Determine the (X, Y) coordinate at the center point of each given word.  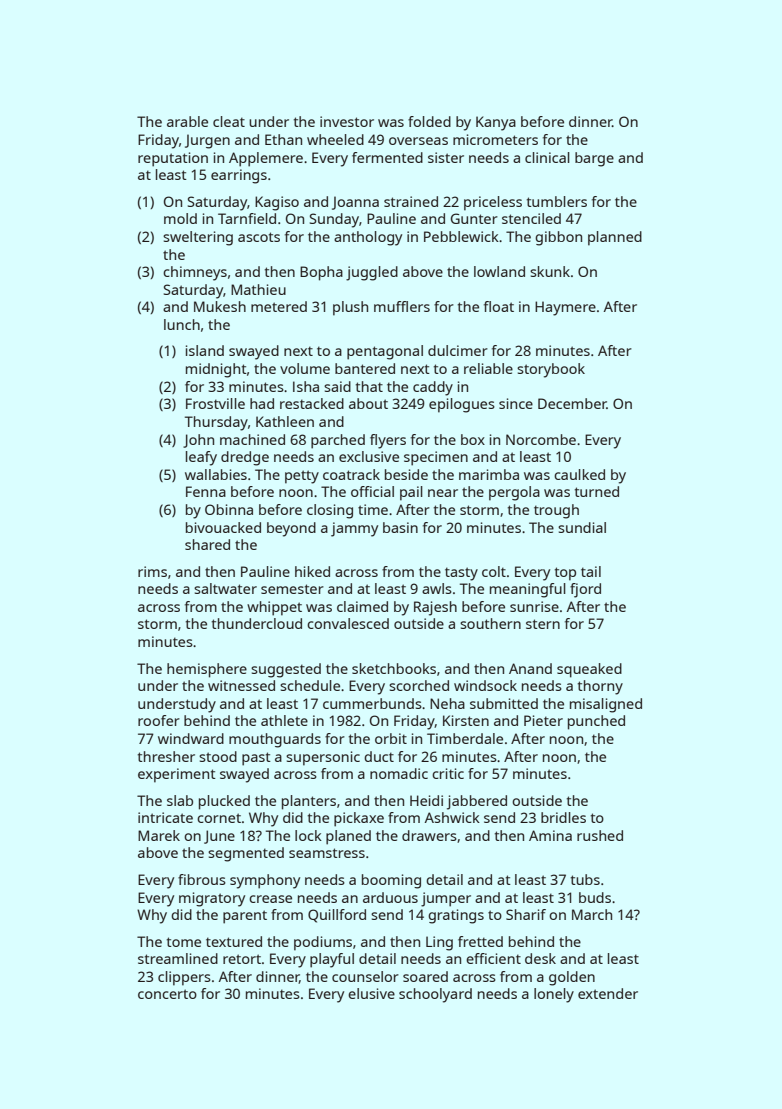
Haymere (565, 308)
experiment (177, 775)
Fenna (206, 491)
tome (184, 942)
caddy (433, 388)
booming (391, 881)
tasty (461, 574)
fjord (585, 590)
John (198, 441)
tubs (585, 879)
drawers (429, 835)
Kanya (496, 123)
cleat (229, 121)
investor (347, 121)
